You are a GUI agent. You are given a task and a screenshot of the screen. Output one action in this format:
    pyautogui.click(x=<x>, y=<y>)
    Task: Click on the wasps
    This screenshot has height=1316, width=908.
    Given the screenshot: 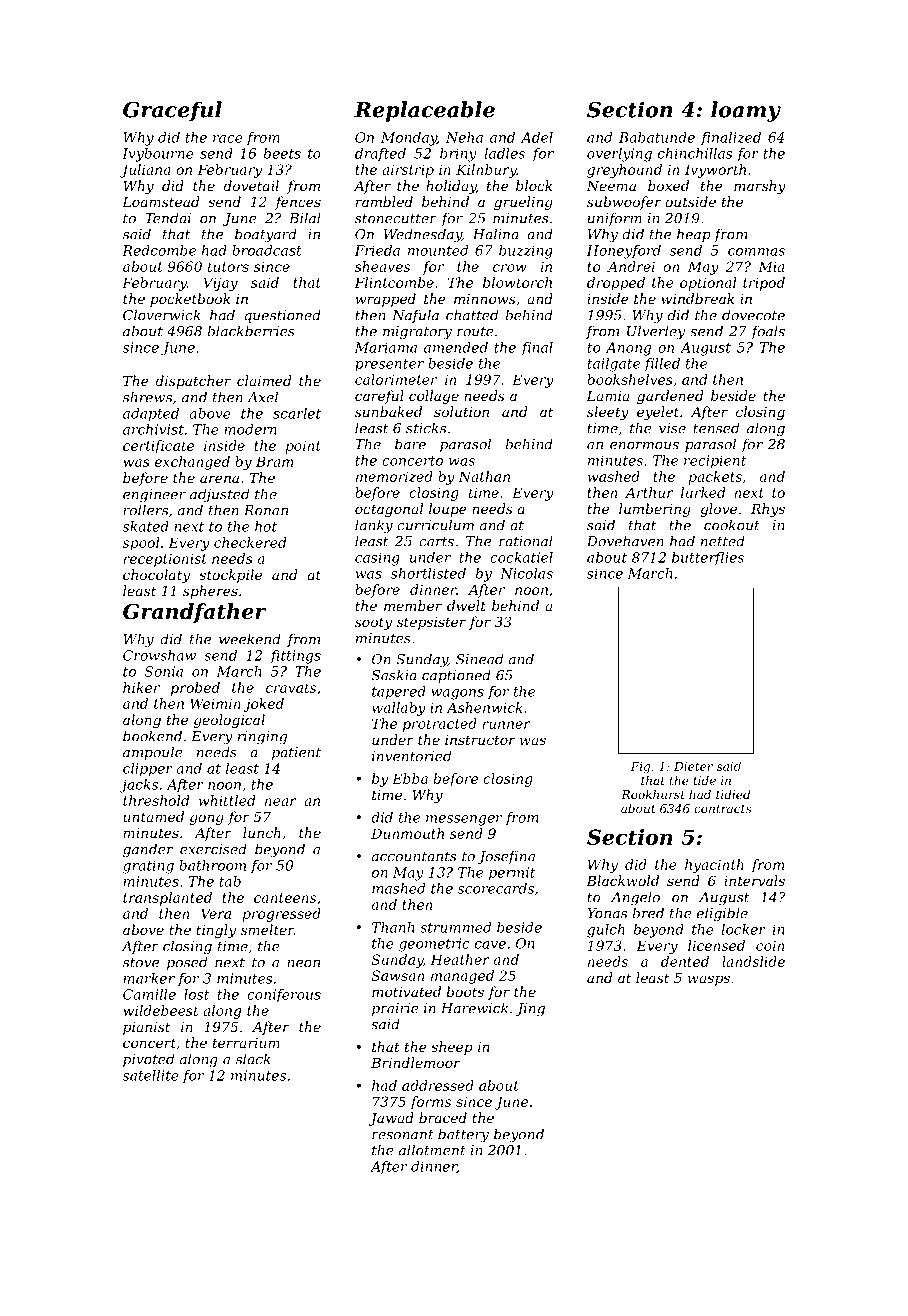 What is the action you would take?
    pyautogui.click(x=709, y=980)
